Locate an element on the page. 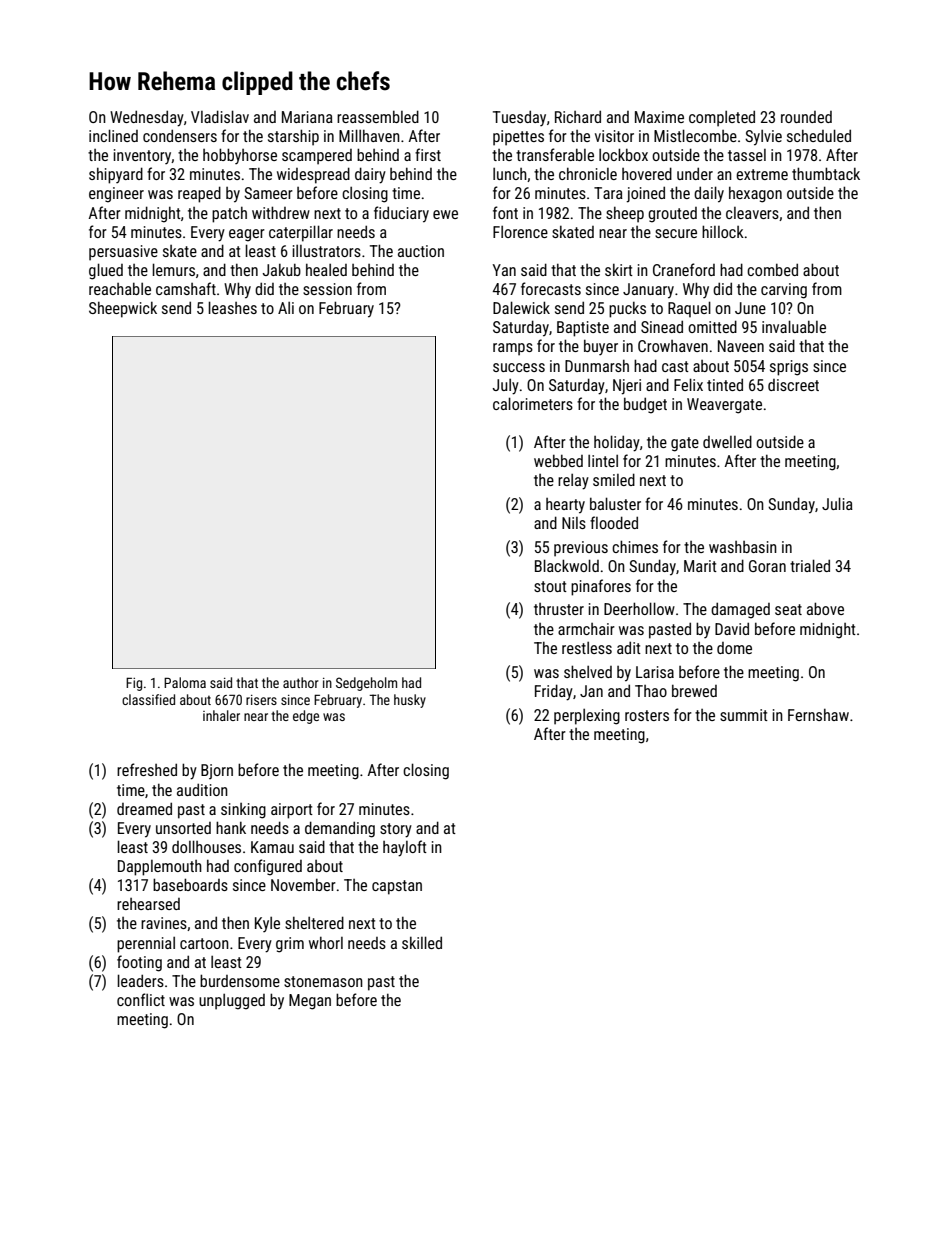  Richard is located at coordinates (578, 116).
